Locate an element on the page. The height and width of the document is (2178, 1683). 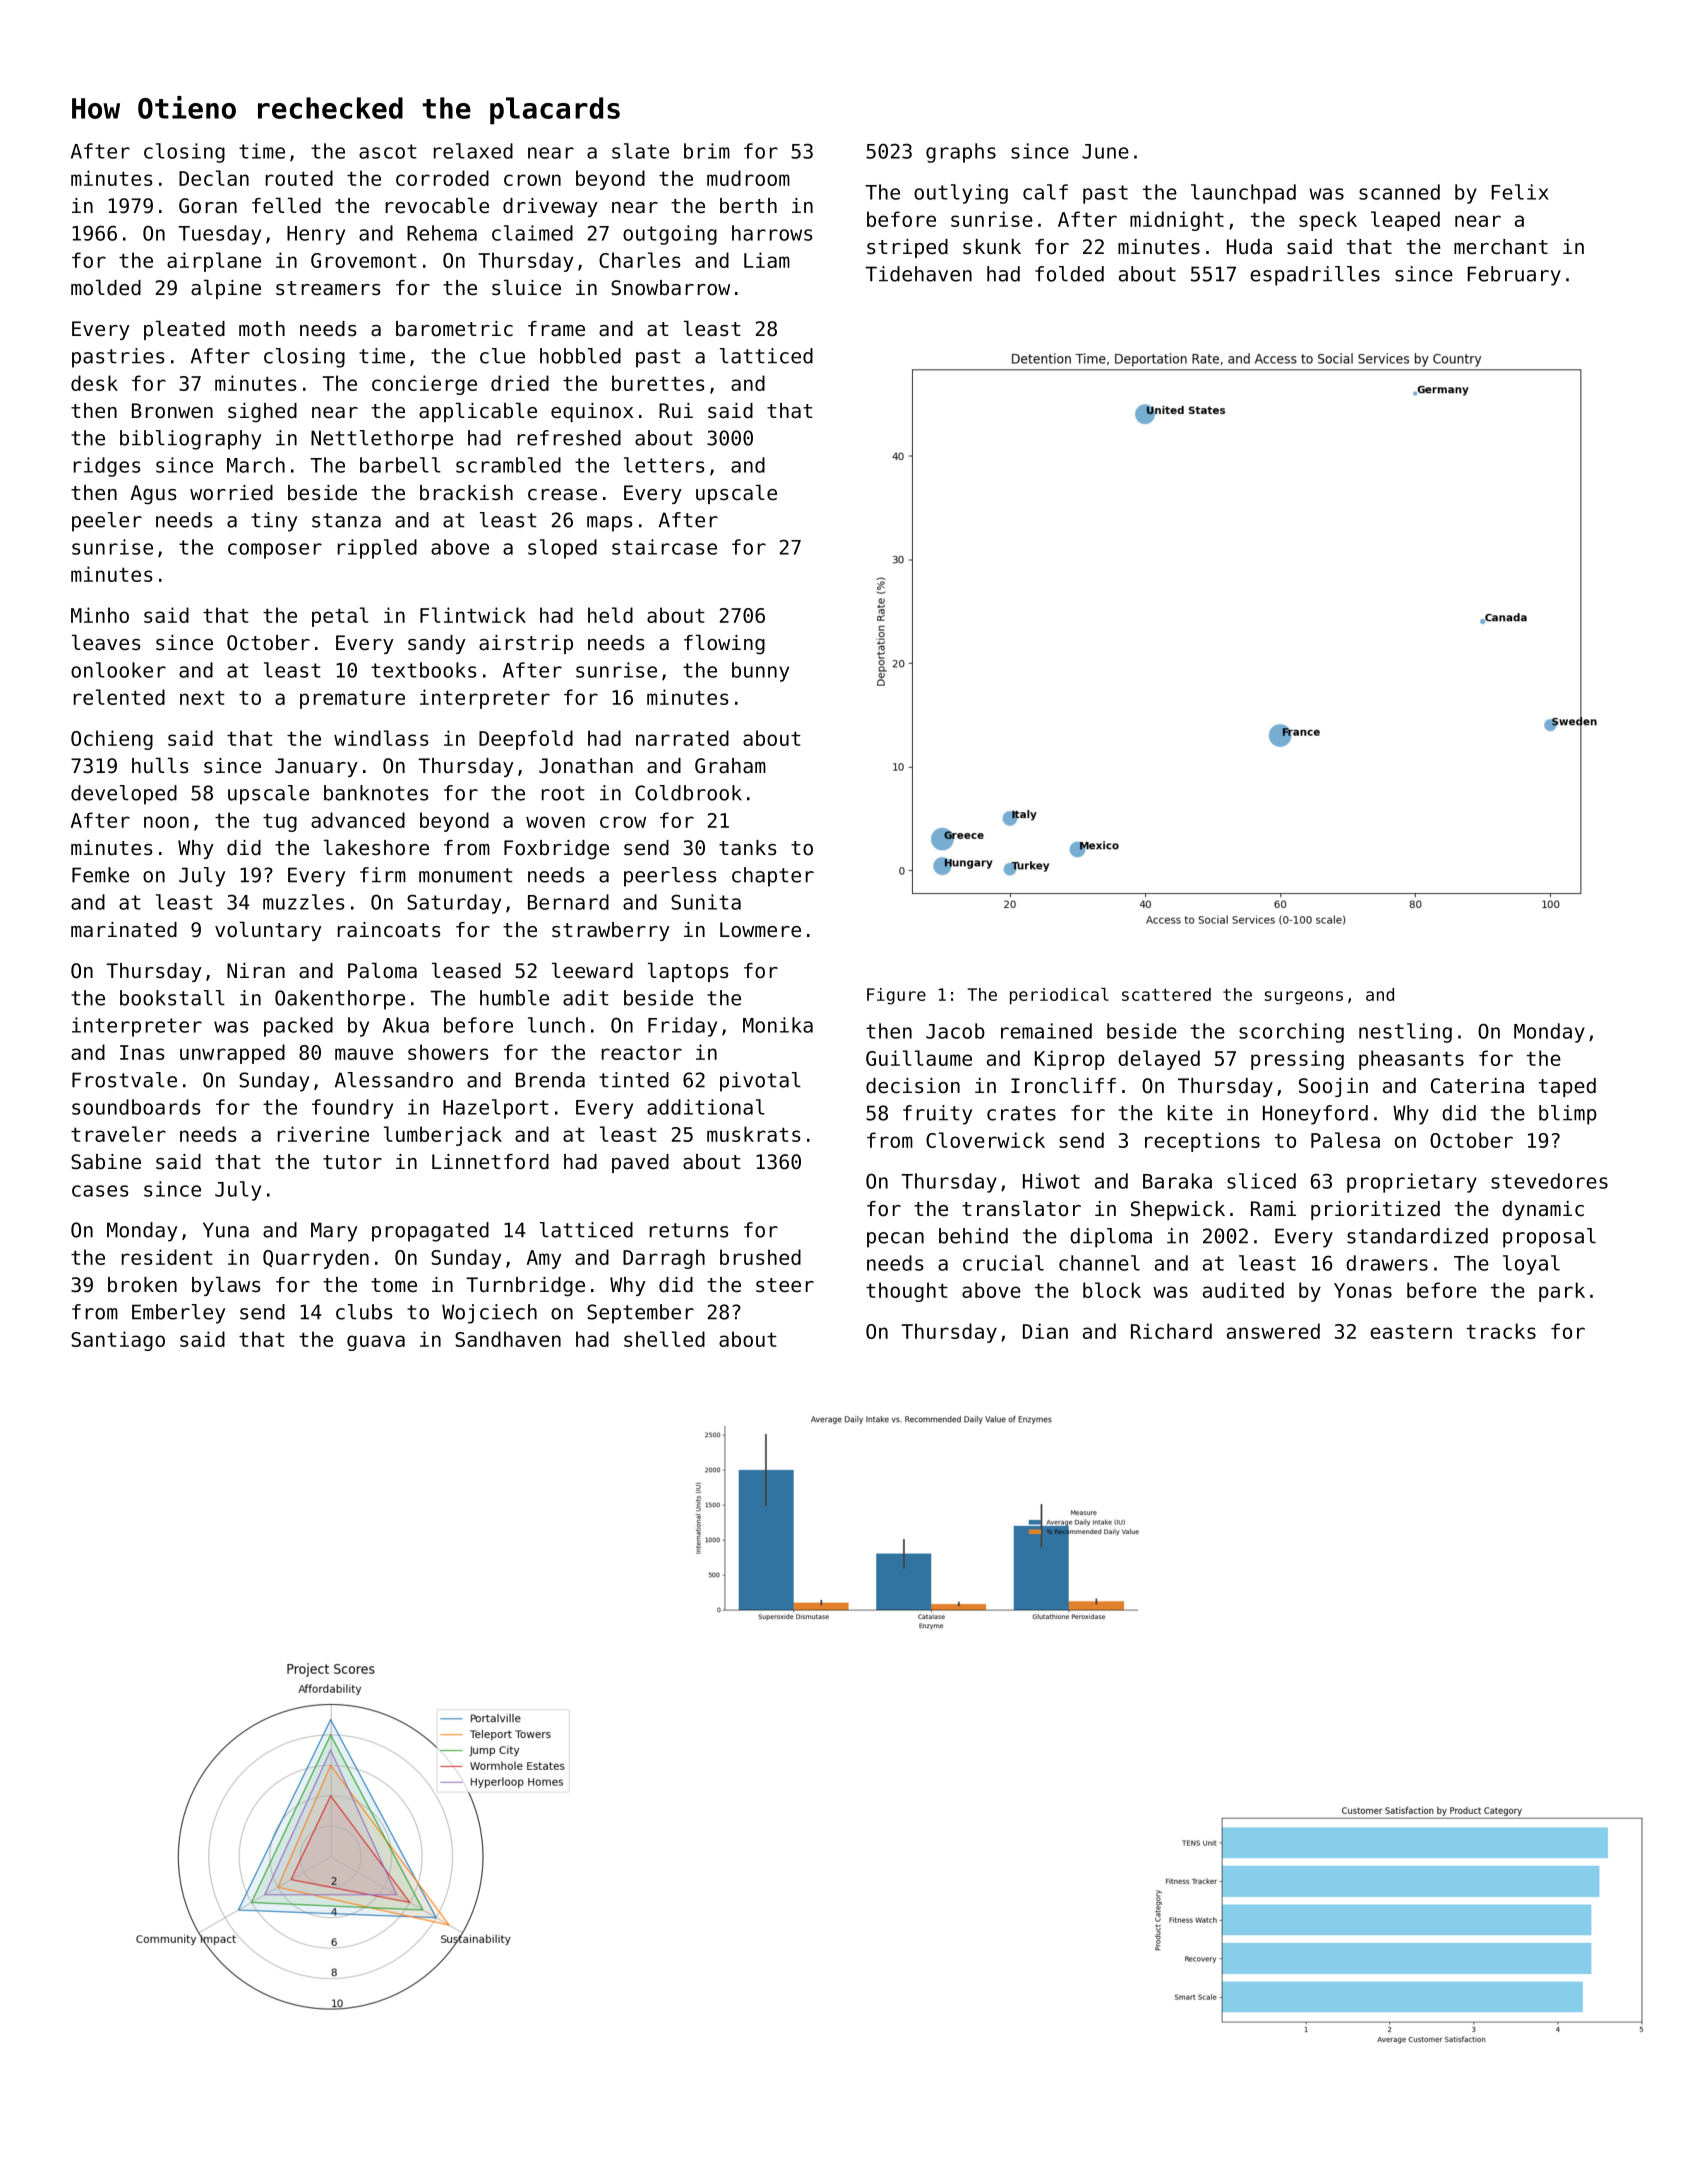
worried is located at coordinates (231, 493).
